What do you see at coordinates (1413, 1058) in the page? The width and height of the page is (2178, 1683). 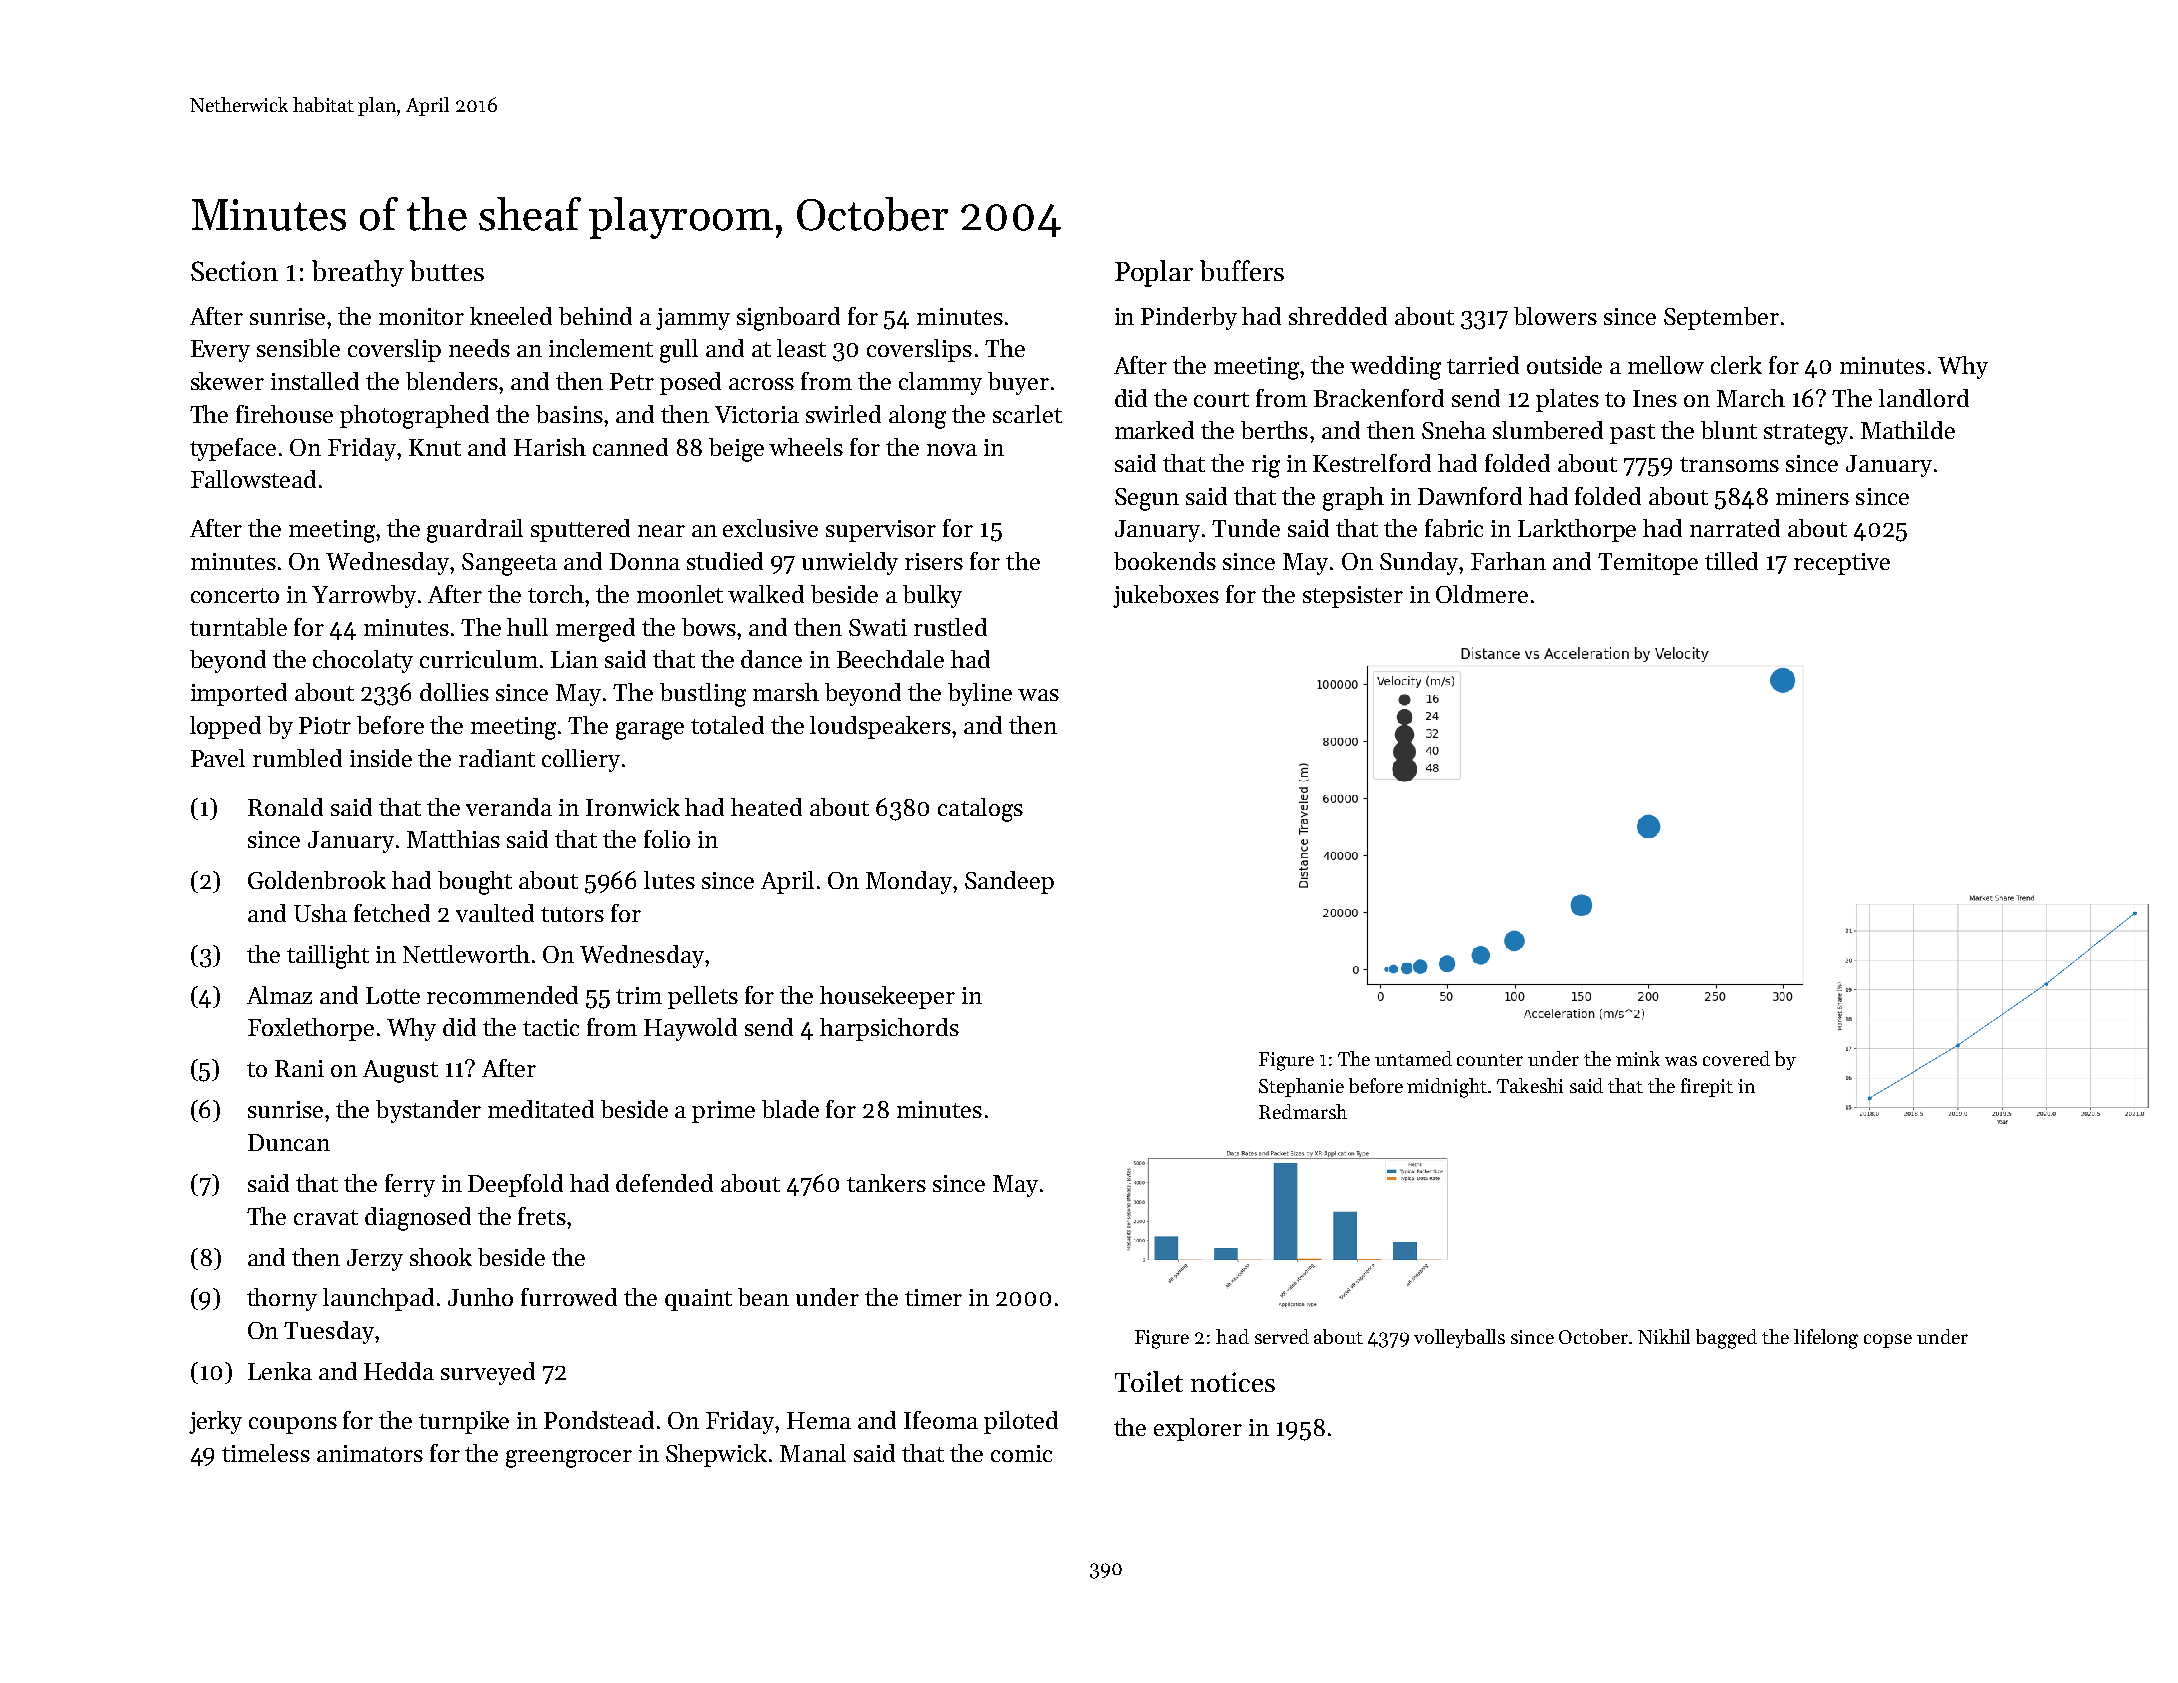 I see `untamed` at bounding box center [1413, 1058].
